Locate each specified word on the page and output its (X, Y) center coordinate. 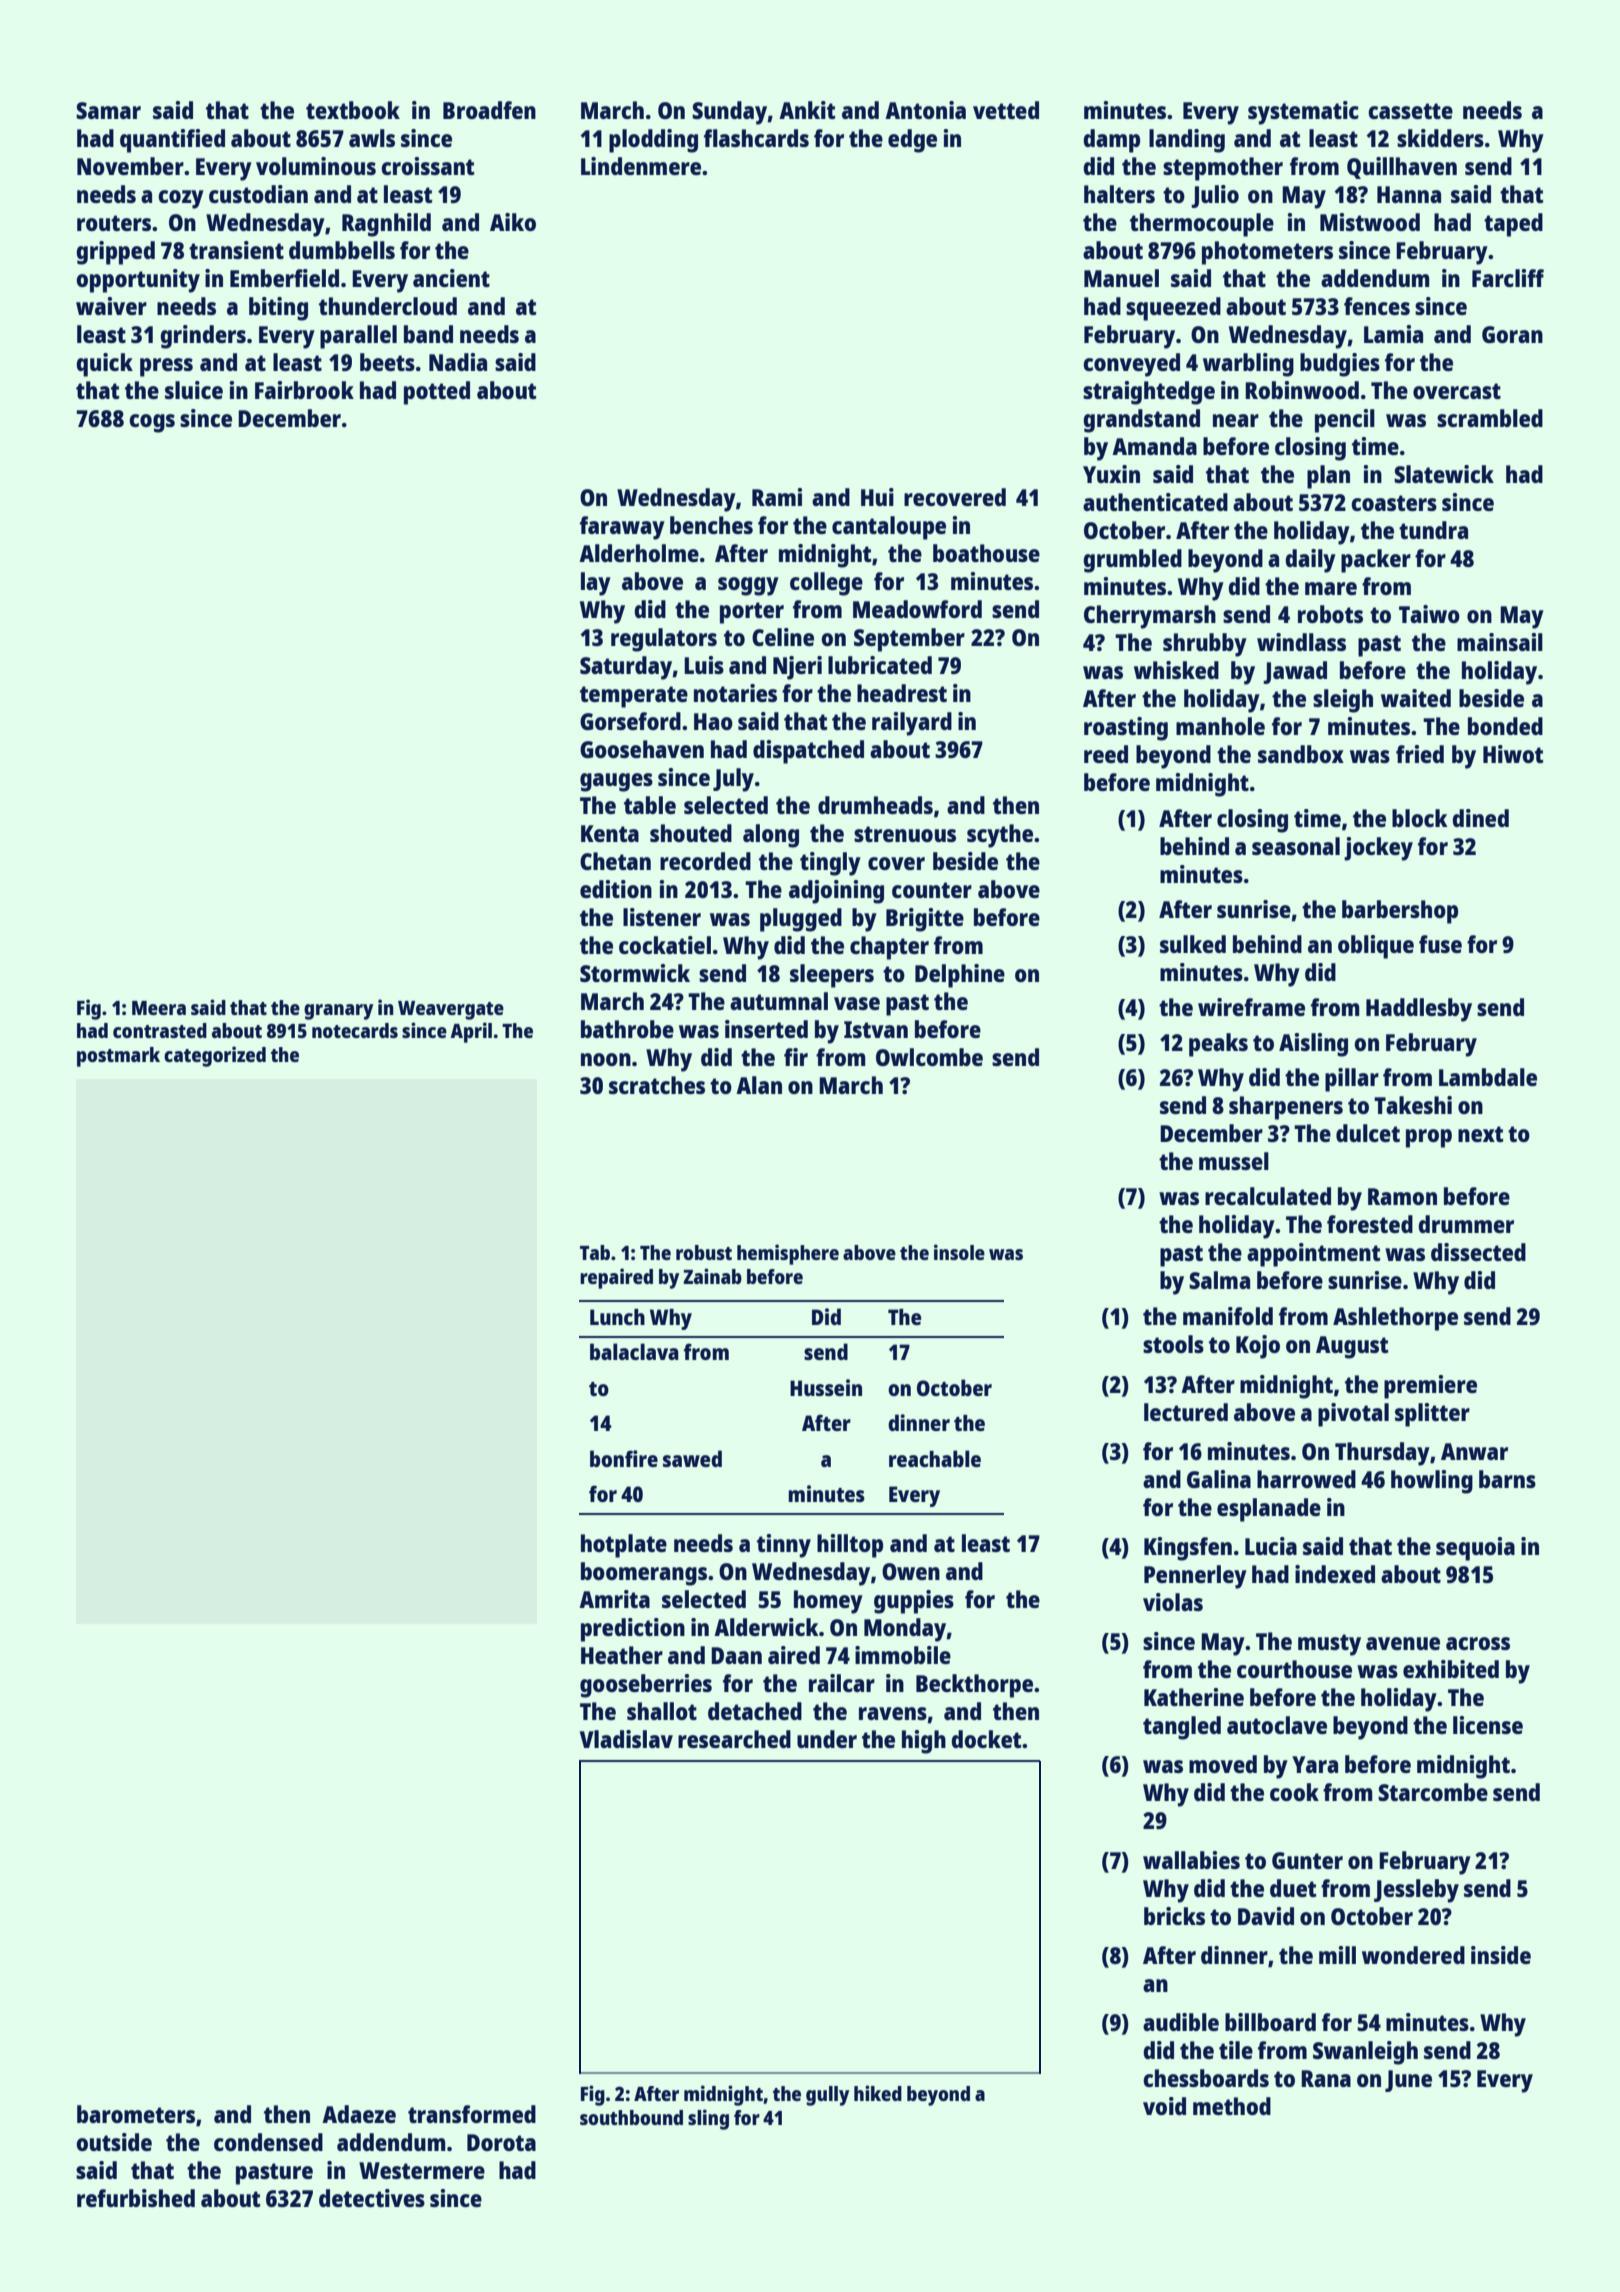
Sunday (730, 113)
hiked (878, 2093)
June (1408, 2081)
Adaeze (359, 2114)
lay (596, 584)
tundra (1433, 530)
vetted (1006, 110)
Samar (108, 110)
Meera (159, 1008)
